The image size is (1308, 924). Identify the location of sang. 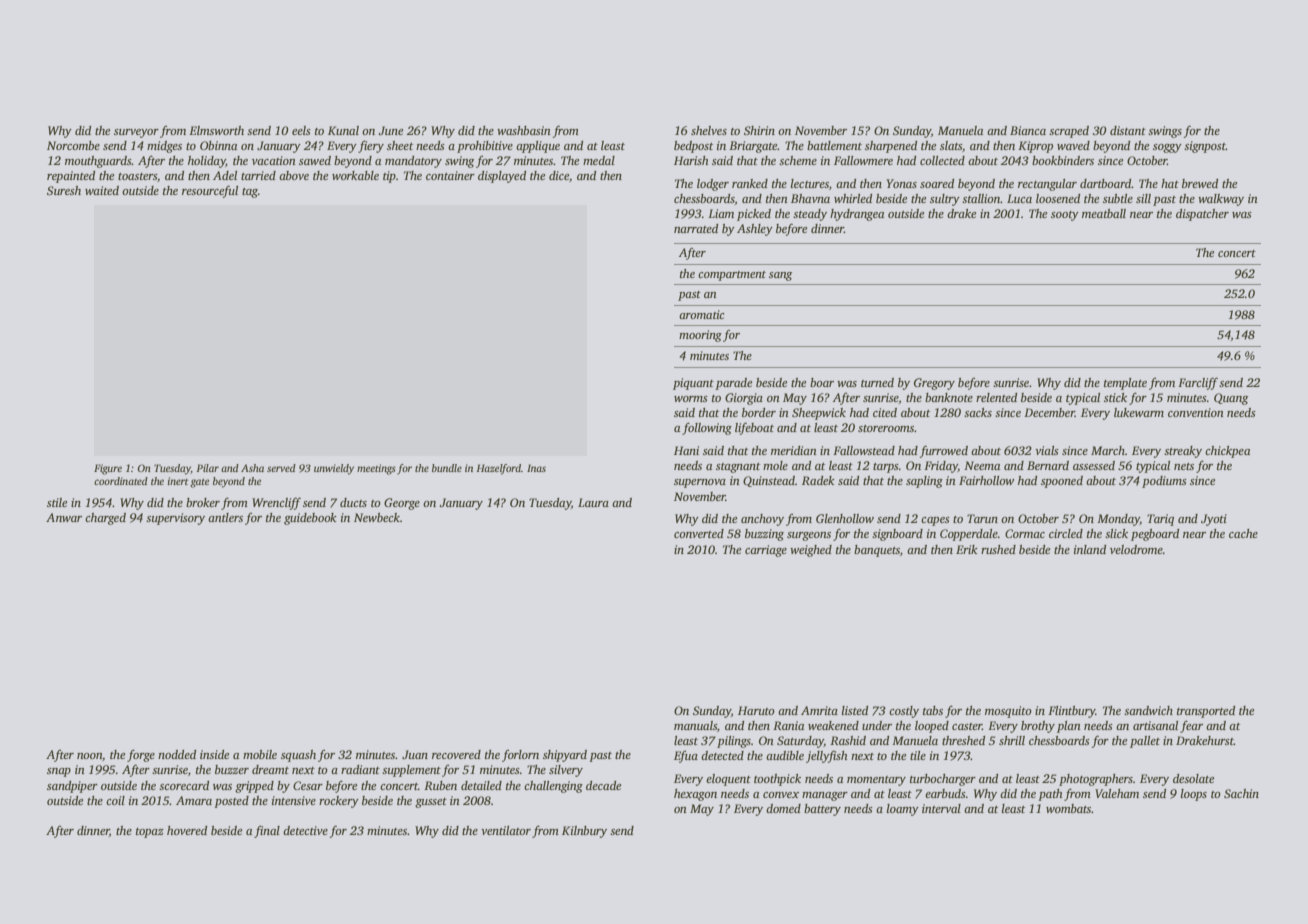
(780, 276).
